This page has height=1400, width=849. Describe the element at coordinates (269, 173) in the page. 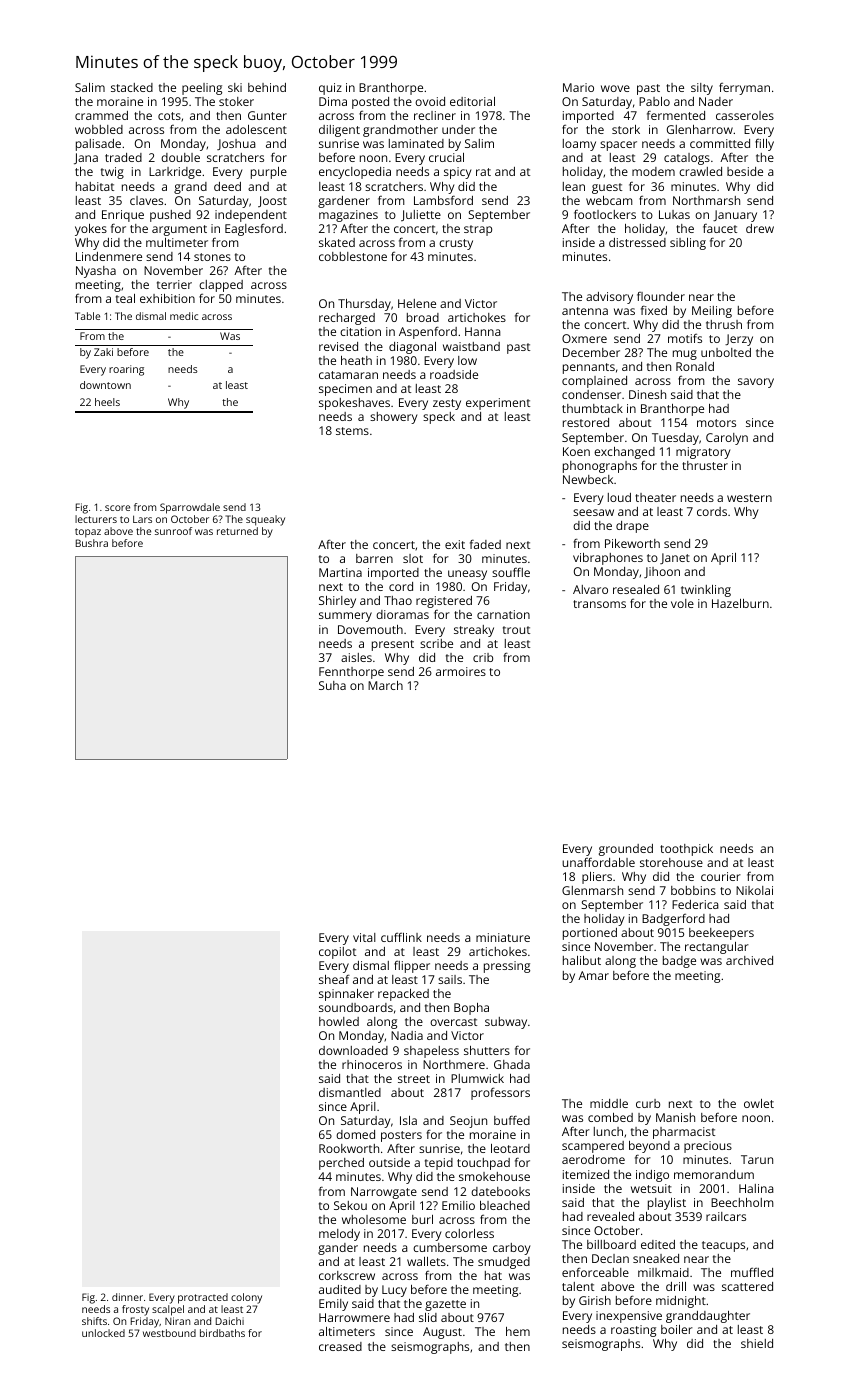

I see `purple` at that location.
